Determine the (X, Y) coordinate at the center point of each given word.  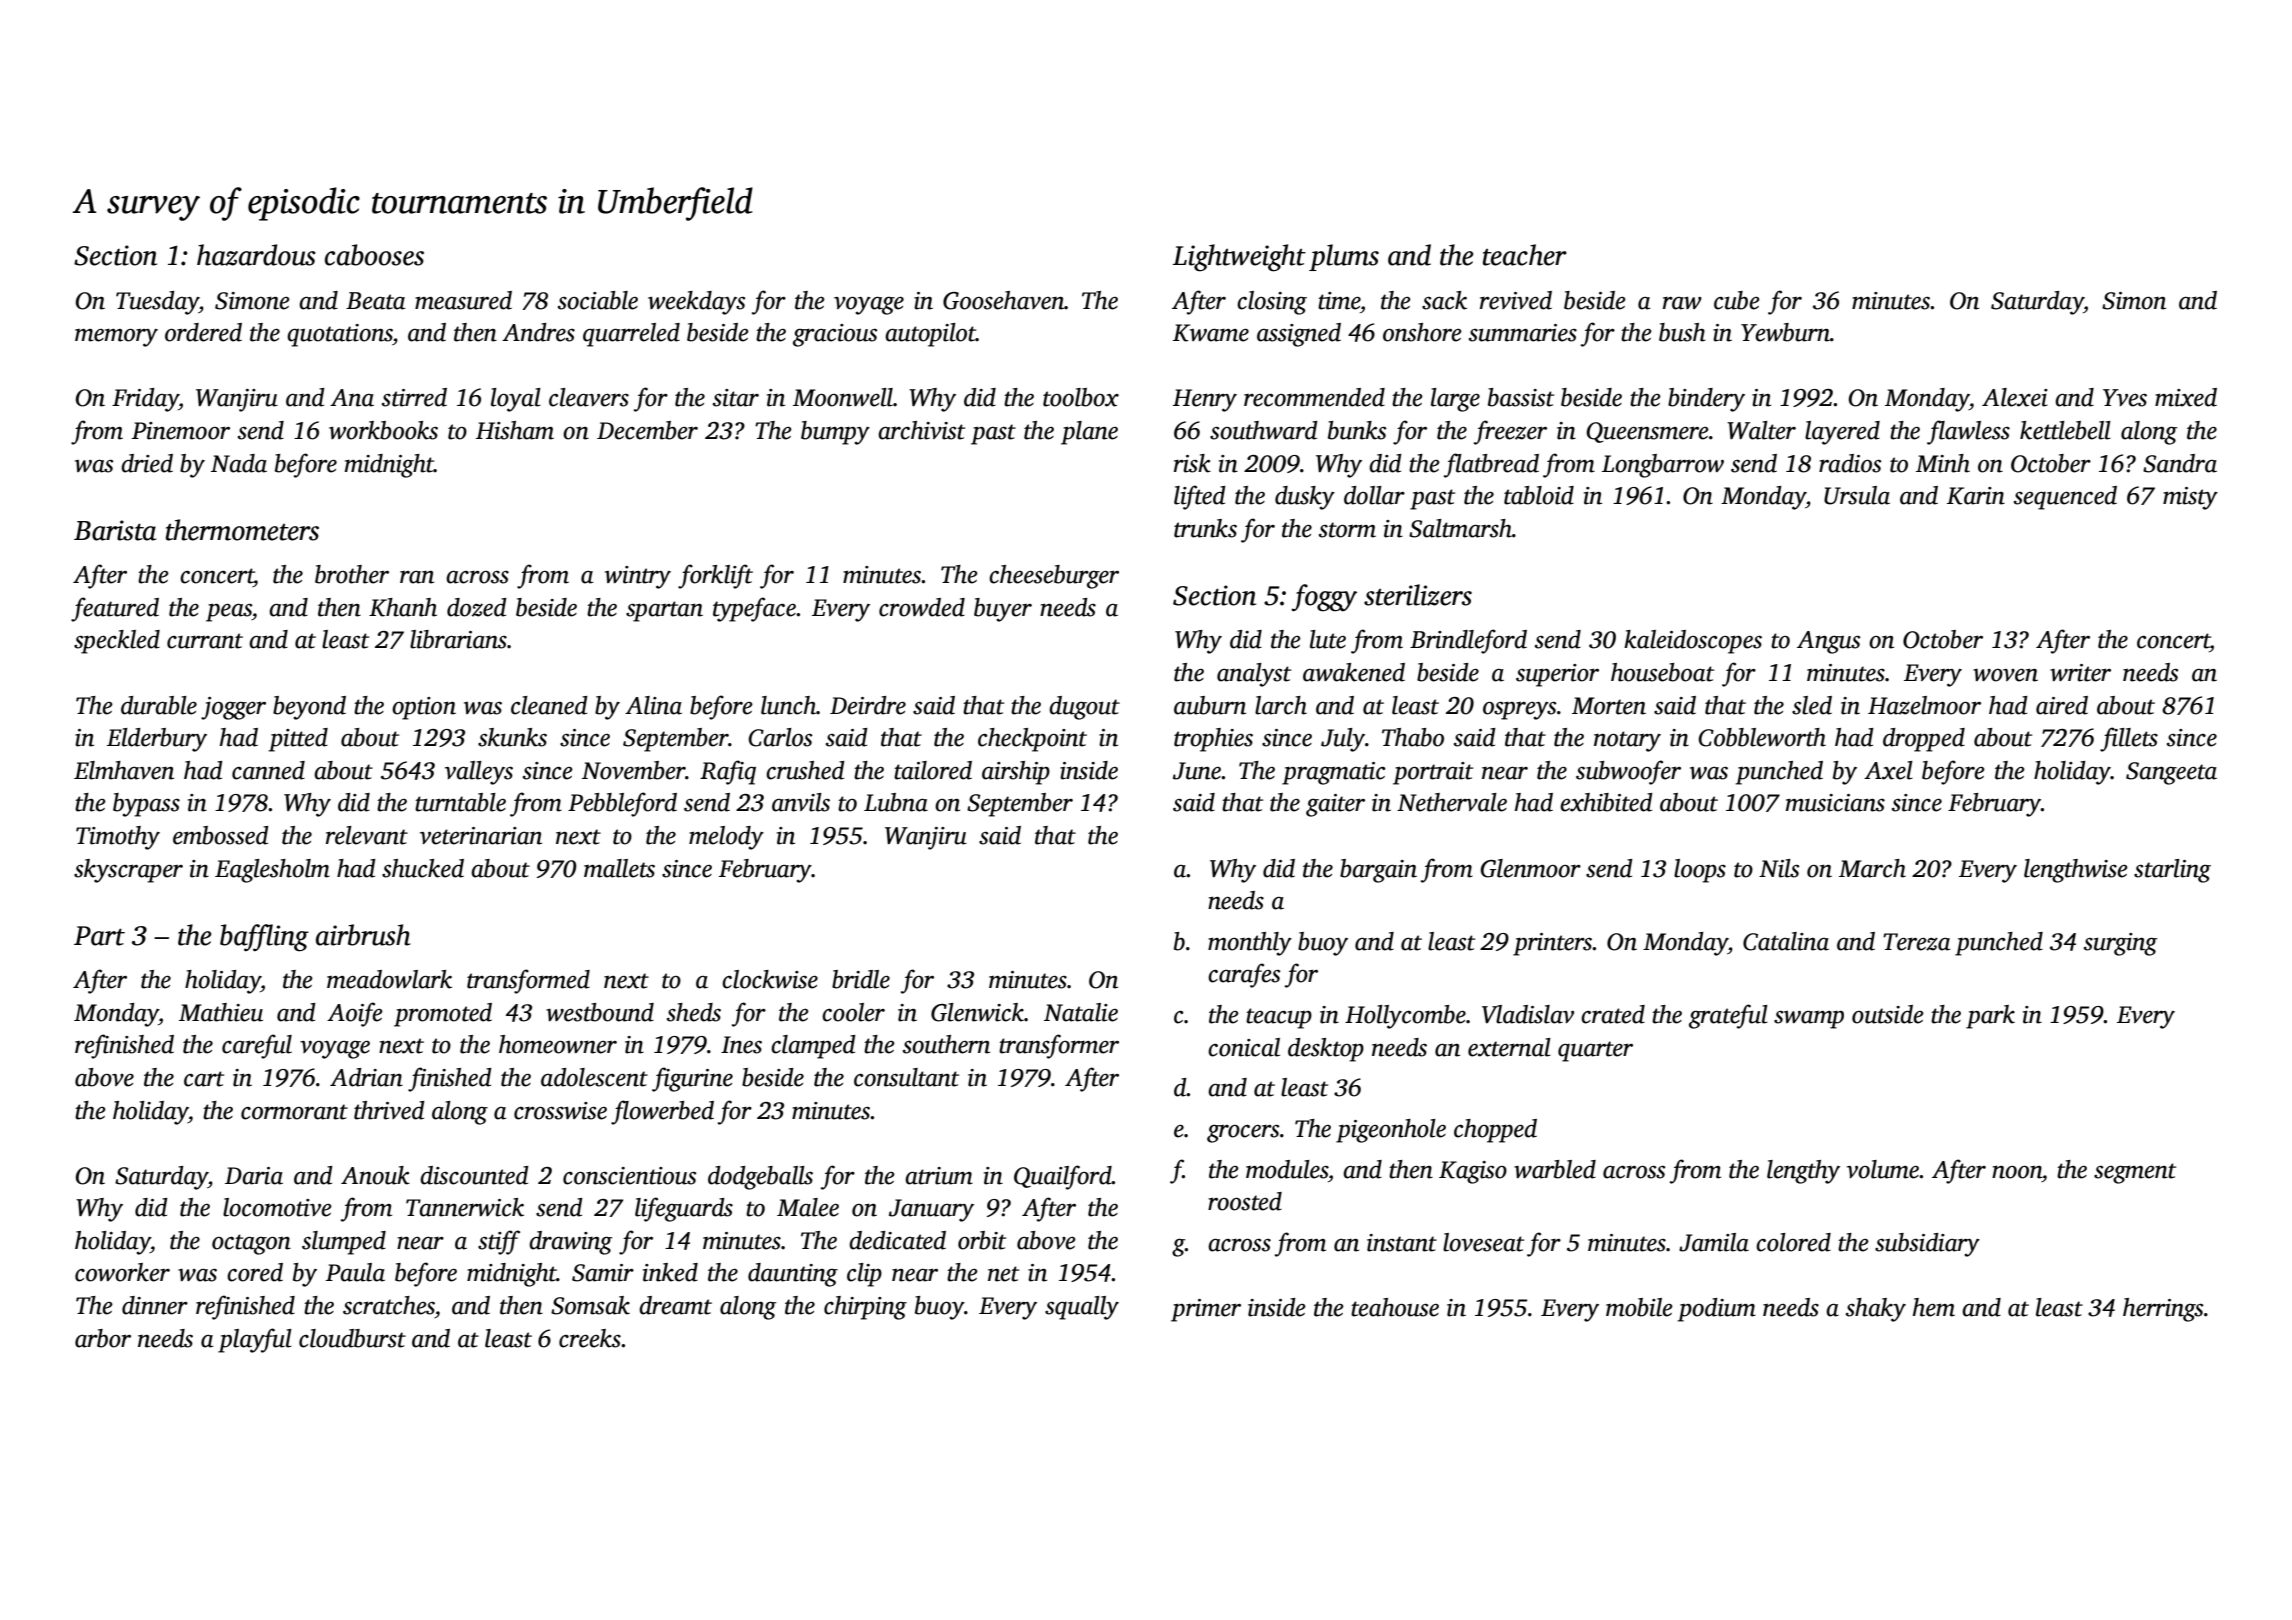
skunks (512, 737)
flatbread (1491, 465)
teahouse (1395, 1307)
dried (147, 463)
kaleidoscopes (1693, 642)
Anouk (375, 1175)
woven (2005, 675)
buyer (1003, 610)
